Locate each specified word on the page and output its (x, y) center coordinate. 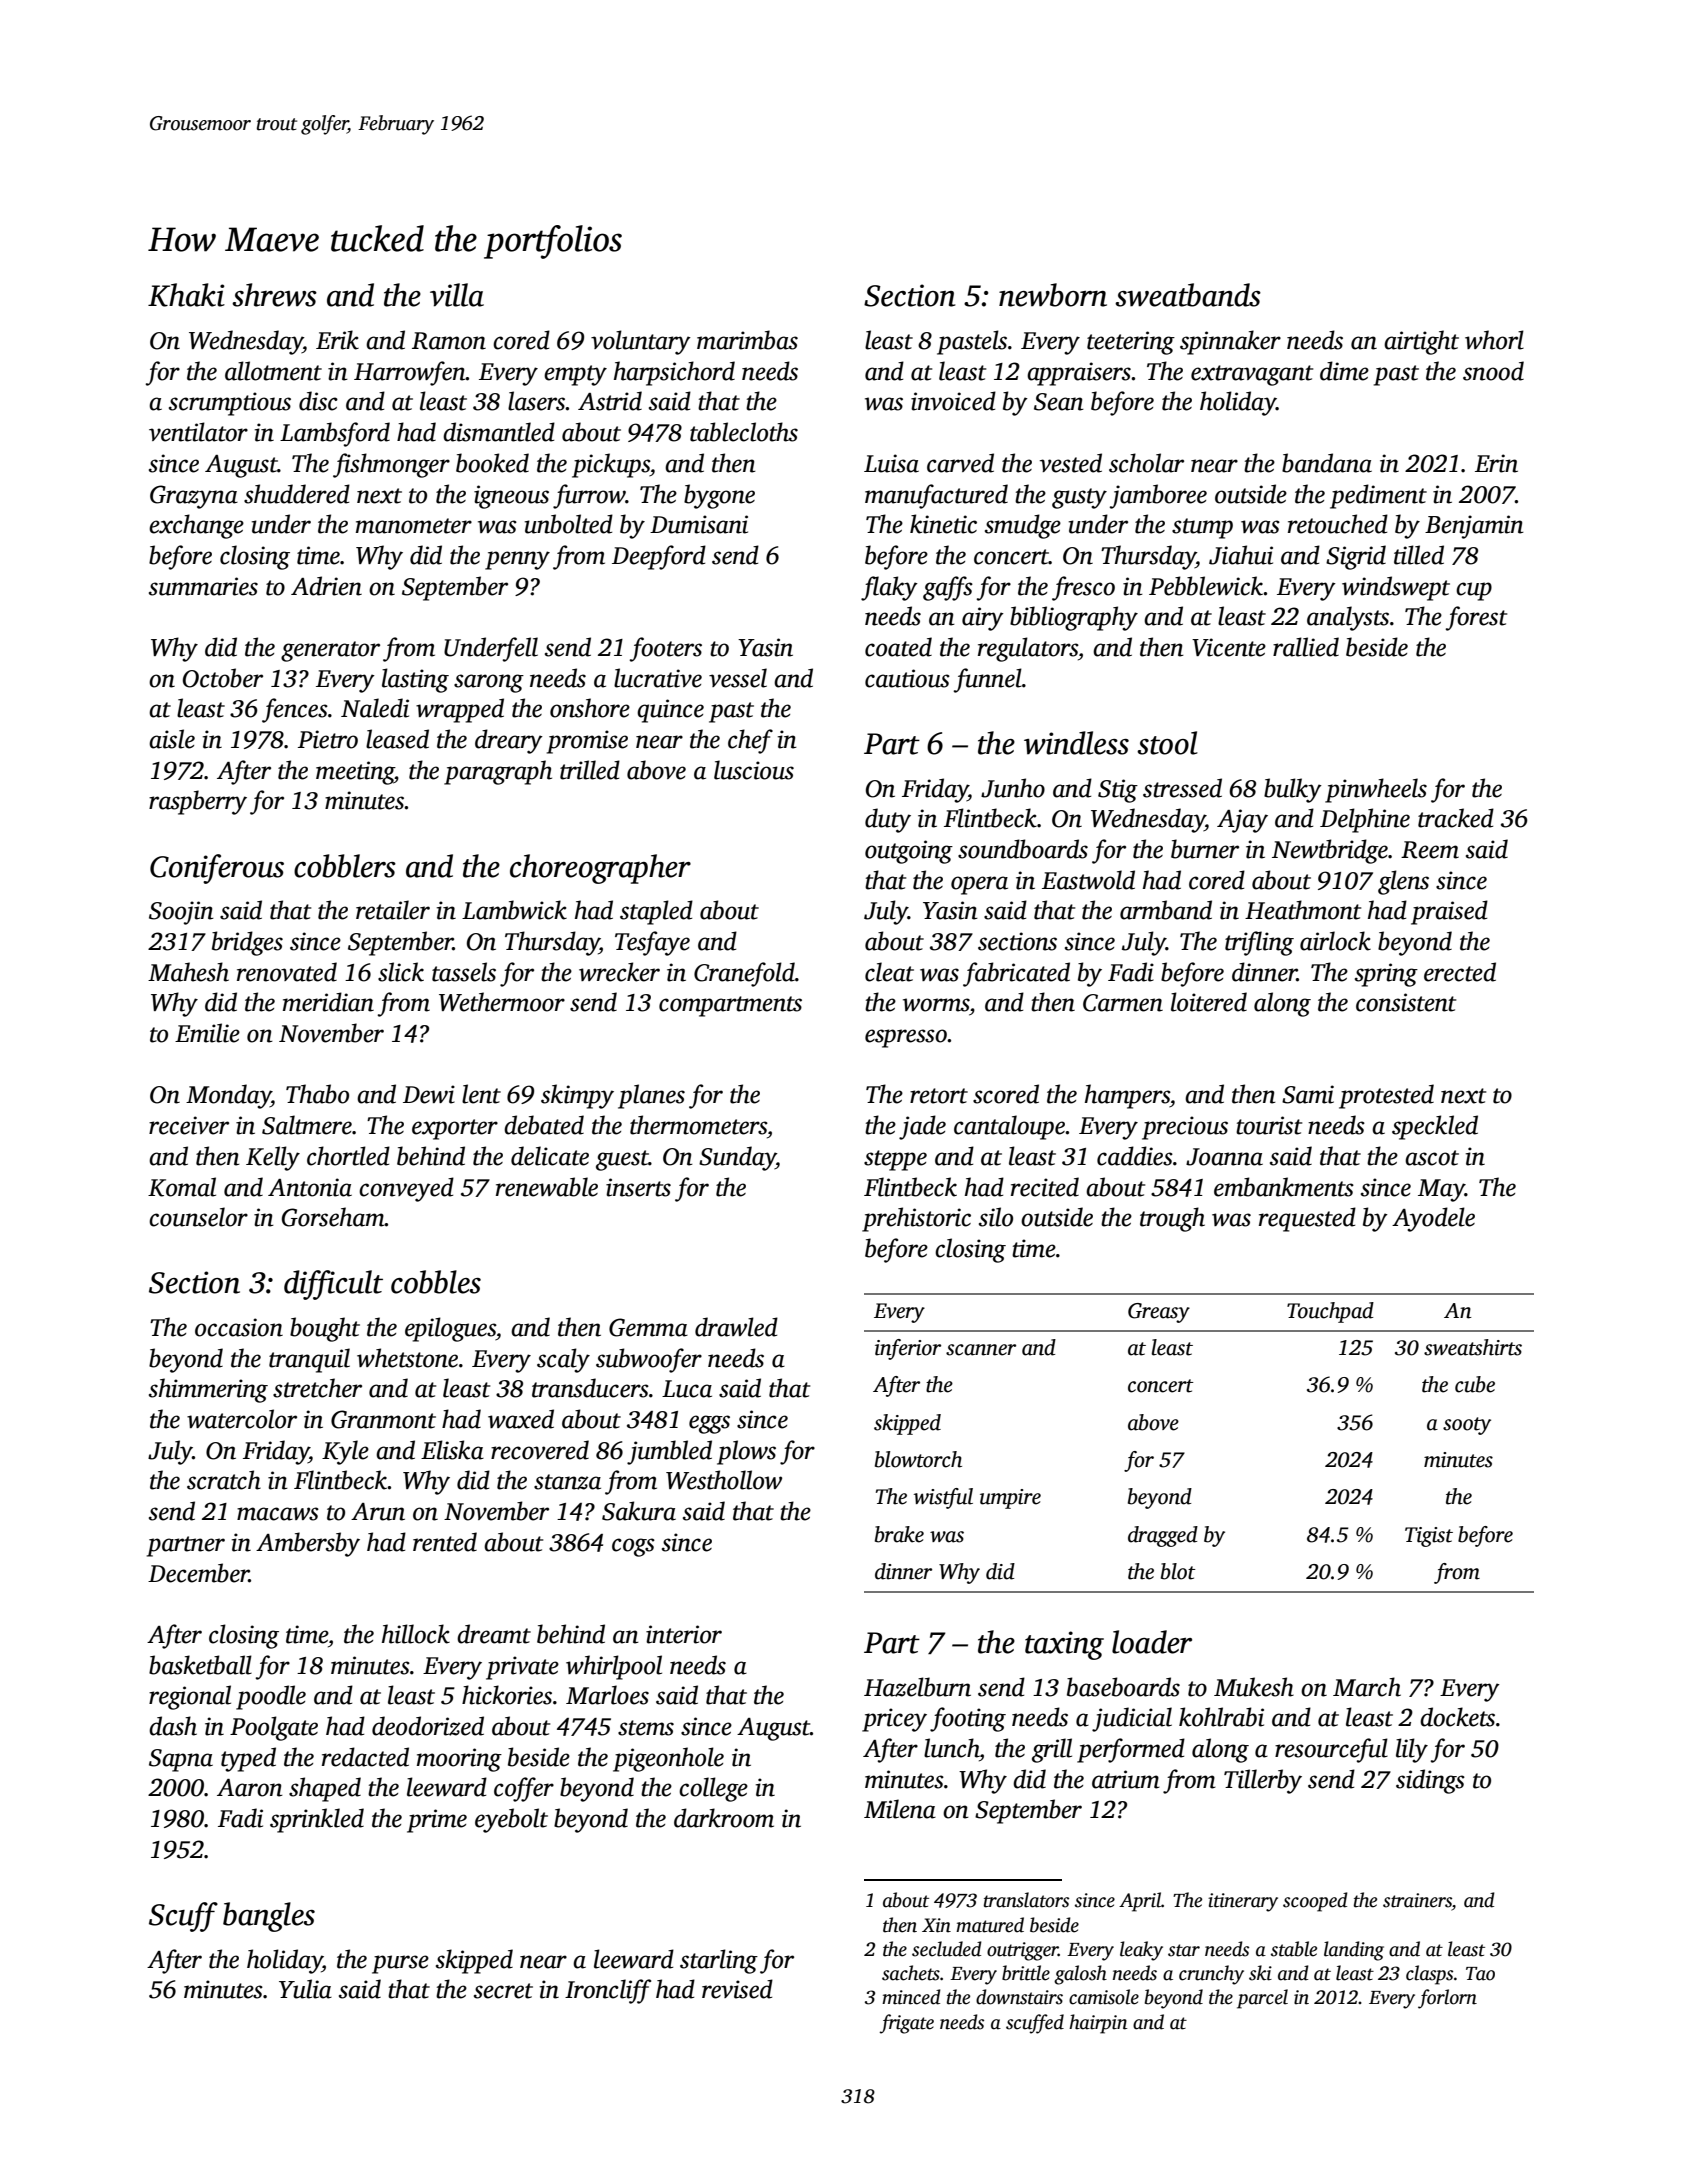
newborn (1053, 295)
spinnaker (1230, 342)
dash (173, 1726)
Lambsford (335, 434)
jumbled (669, 1452)
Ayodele (1433, 1219)
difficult (333, 1285)
